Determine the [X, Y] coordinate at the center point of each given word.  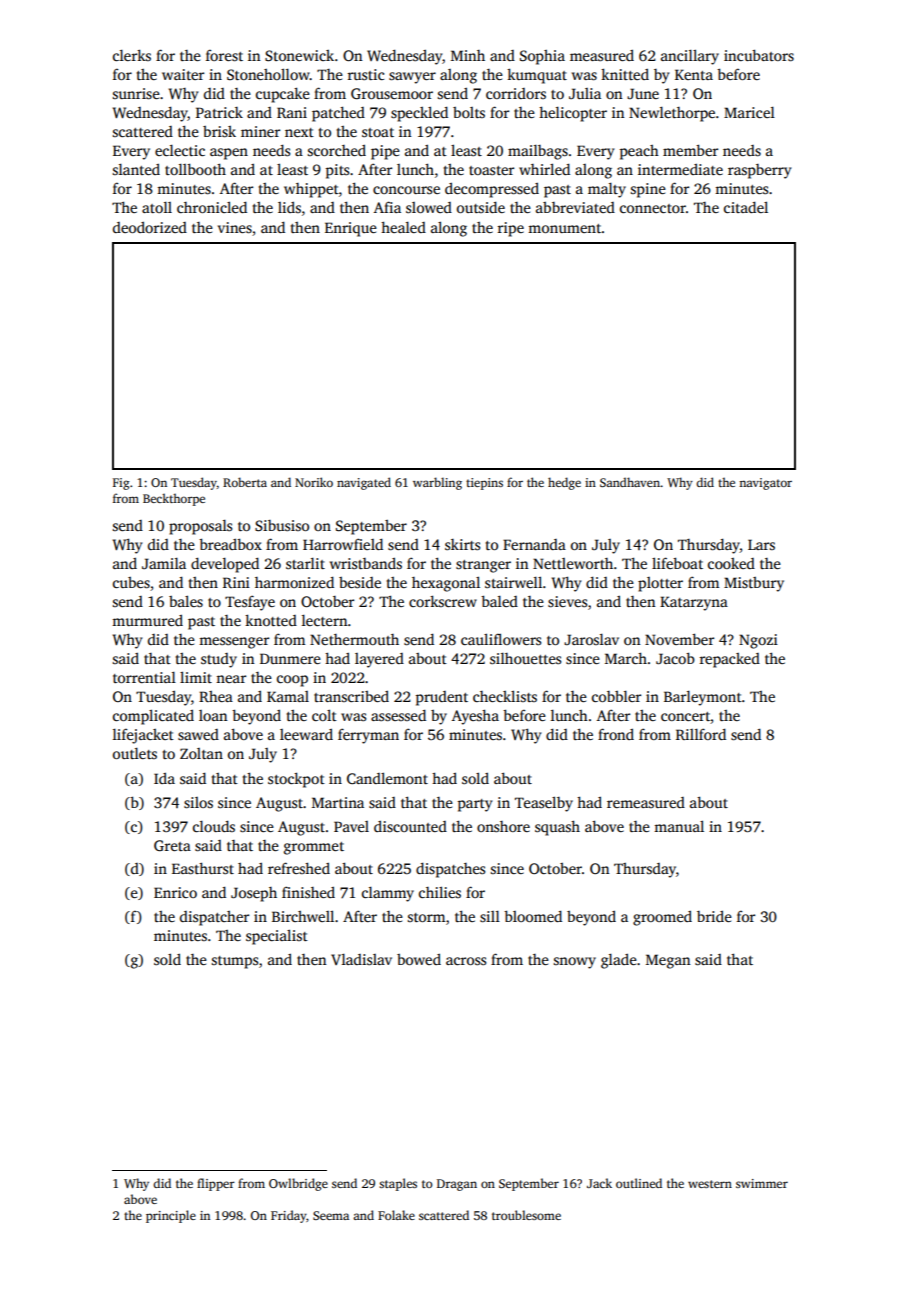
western [710, 1184]
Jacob [675, 658]
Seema [331, 1215]
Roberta [245, 482]
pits [337, 171]
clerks [132, 55]
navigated [364, 483]
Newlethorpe [672, 114]
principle [171, 1216]
